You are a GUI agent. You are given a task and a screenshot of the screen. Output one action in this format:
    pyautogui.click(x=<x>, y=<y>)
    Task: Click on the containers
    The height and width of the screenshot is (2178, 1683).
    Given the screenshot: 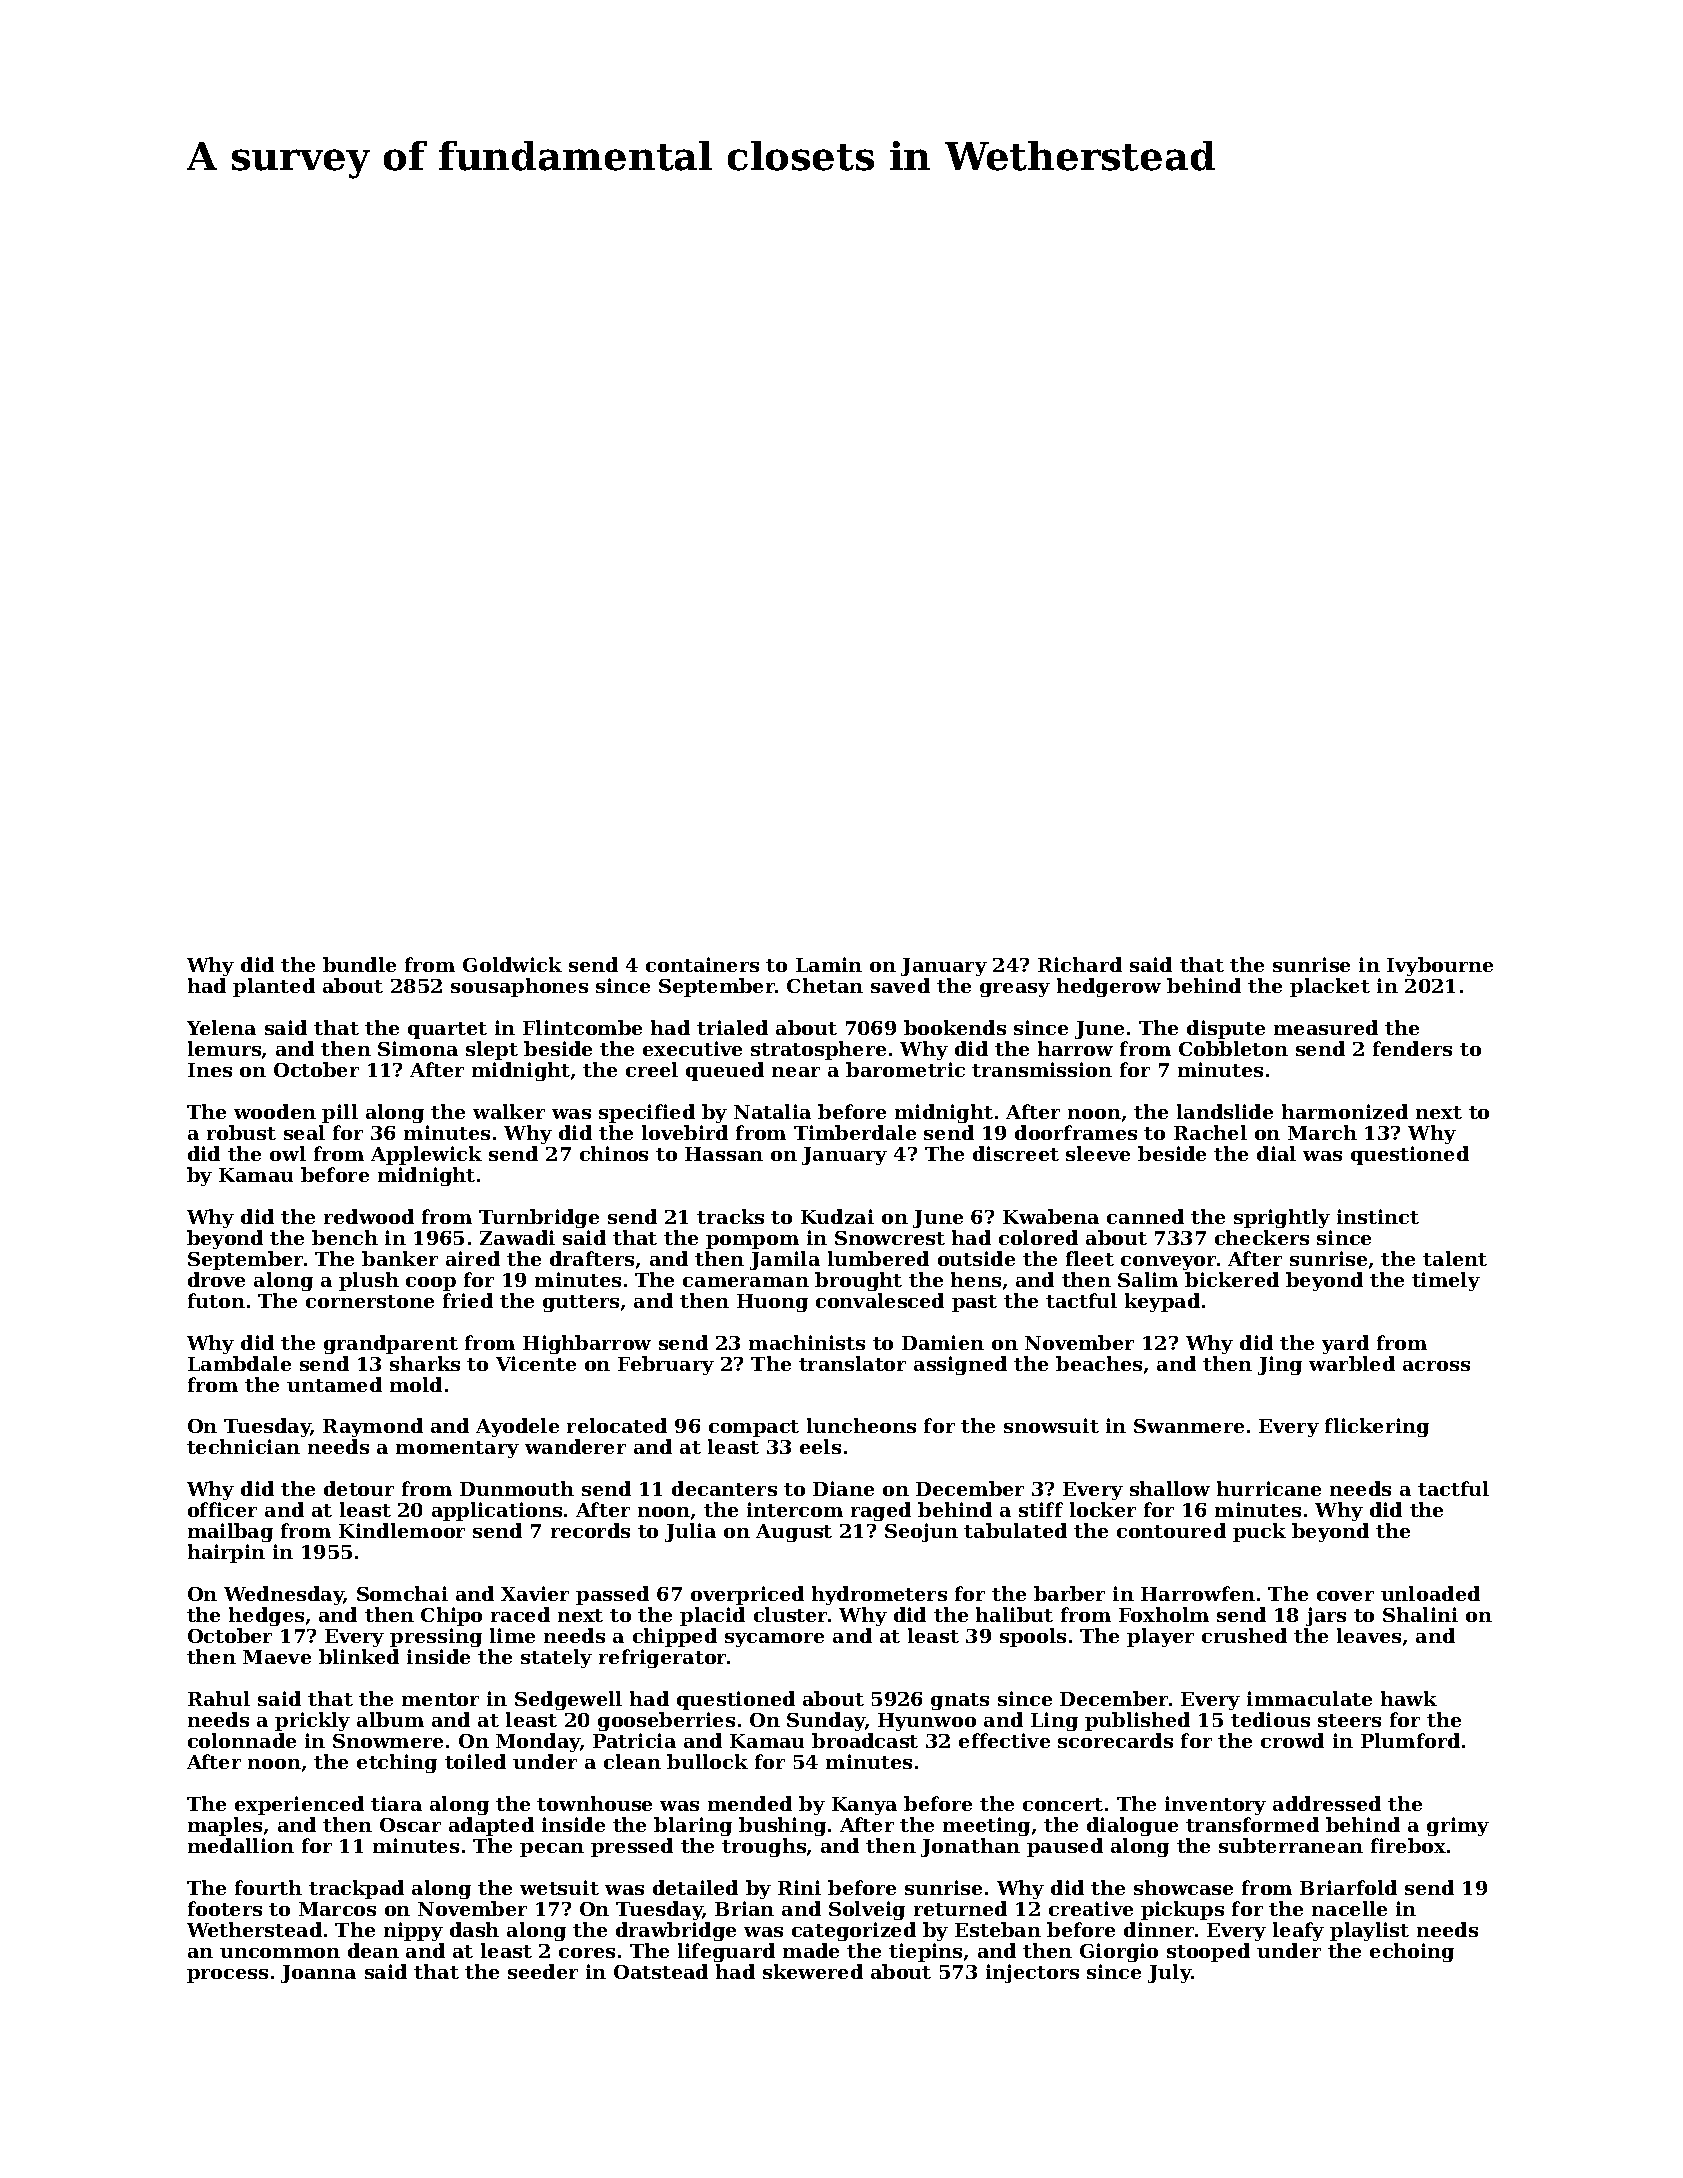 What is the action you would take?
    pyautogui.click(x=702, y=964)
